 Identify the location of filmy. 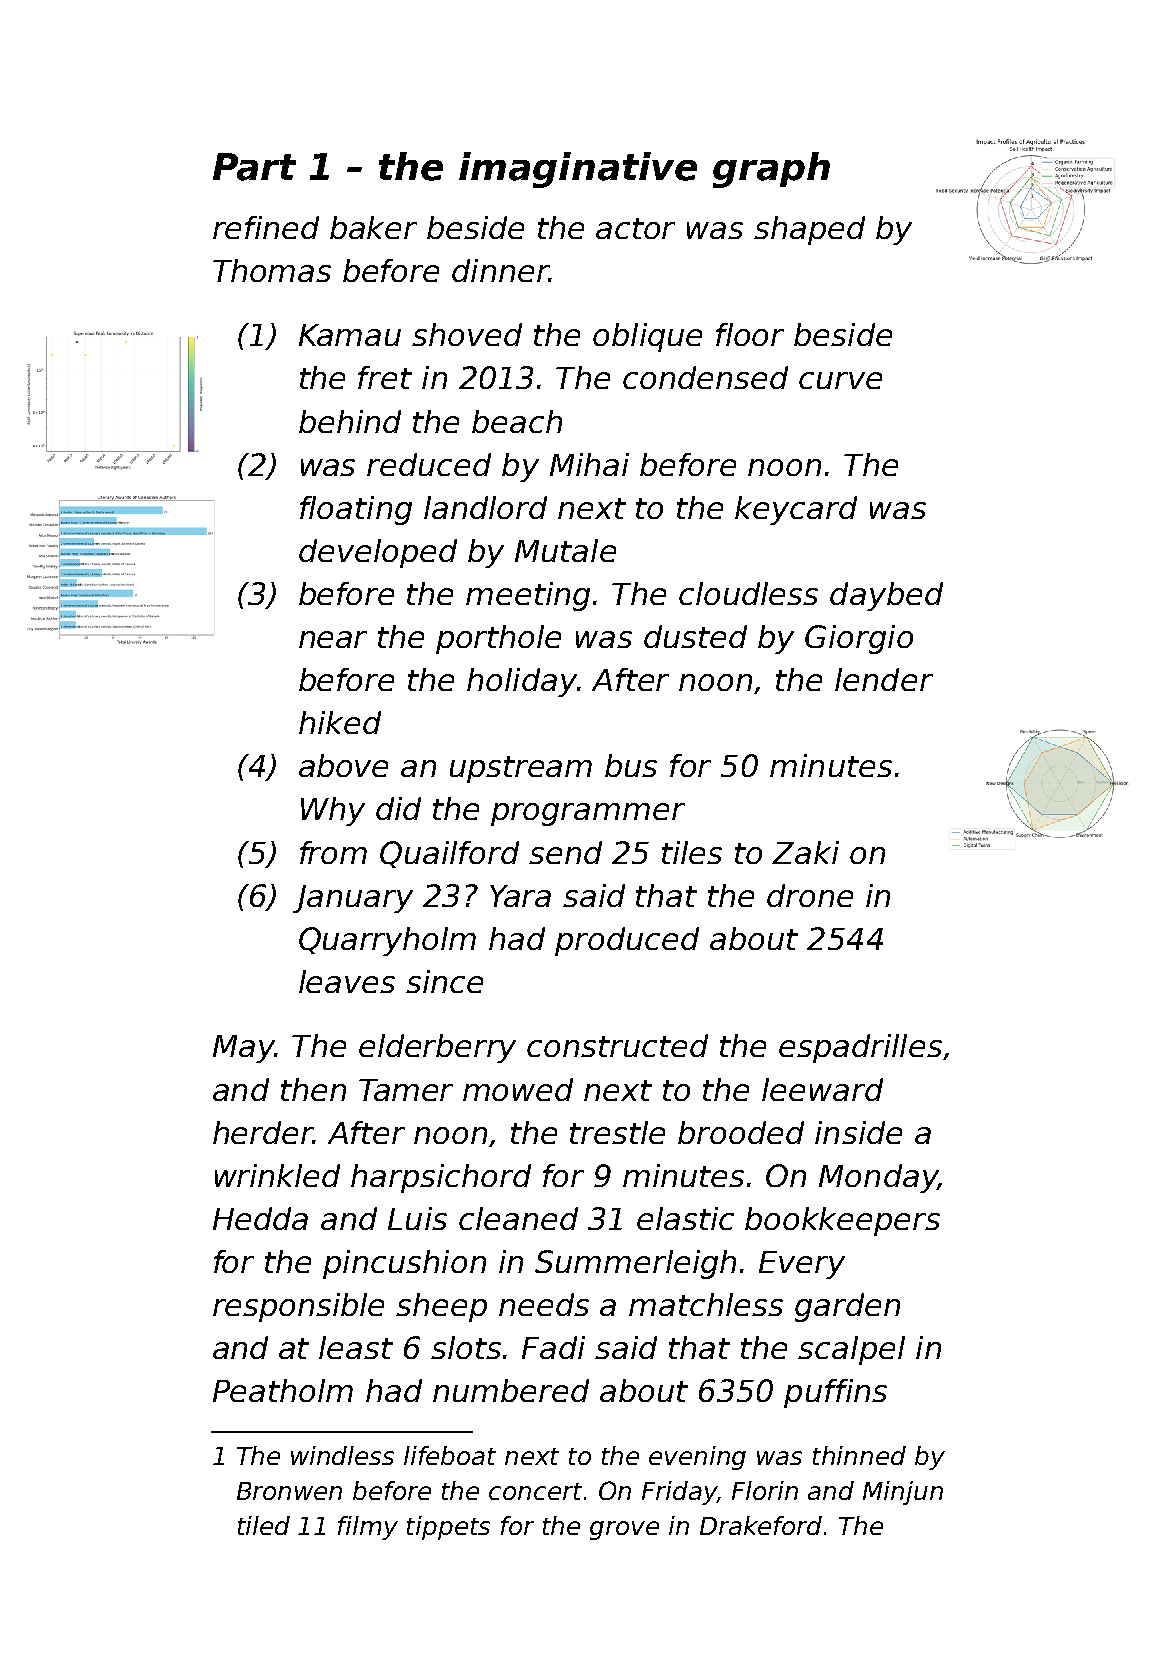
(368, 1528).
